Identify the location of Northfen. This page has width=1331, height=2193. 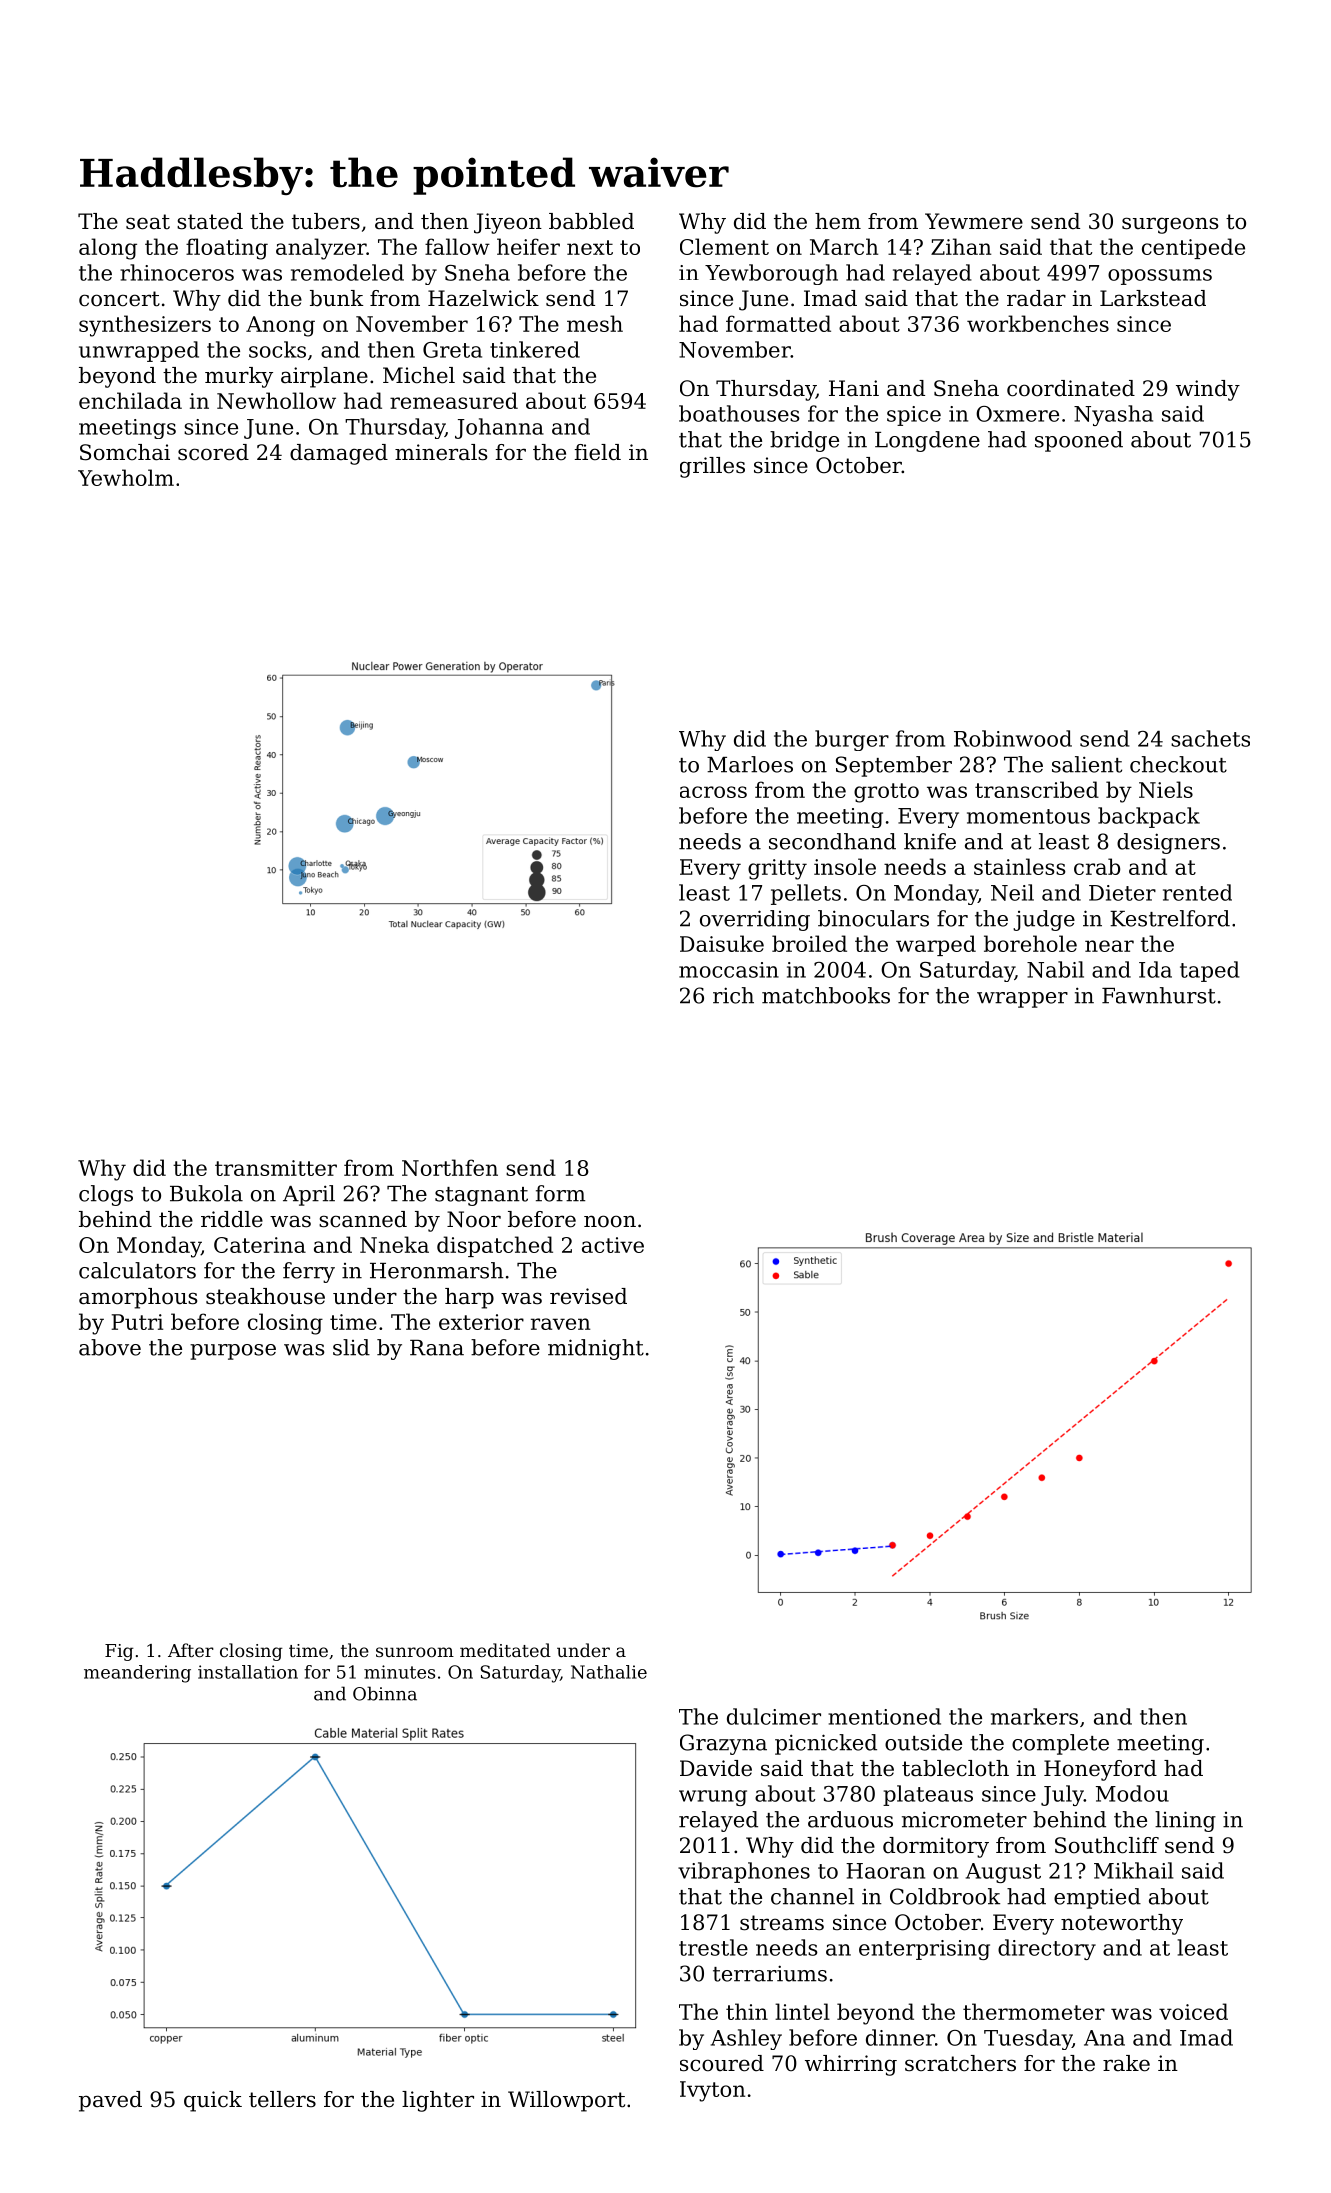
(450, 1167).
